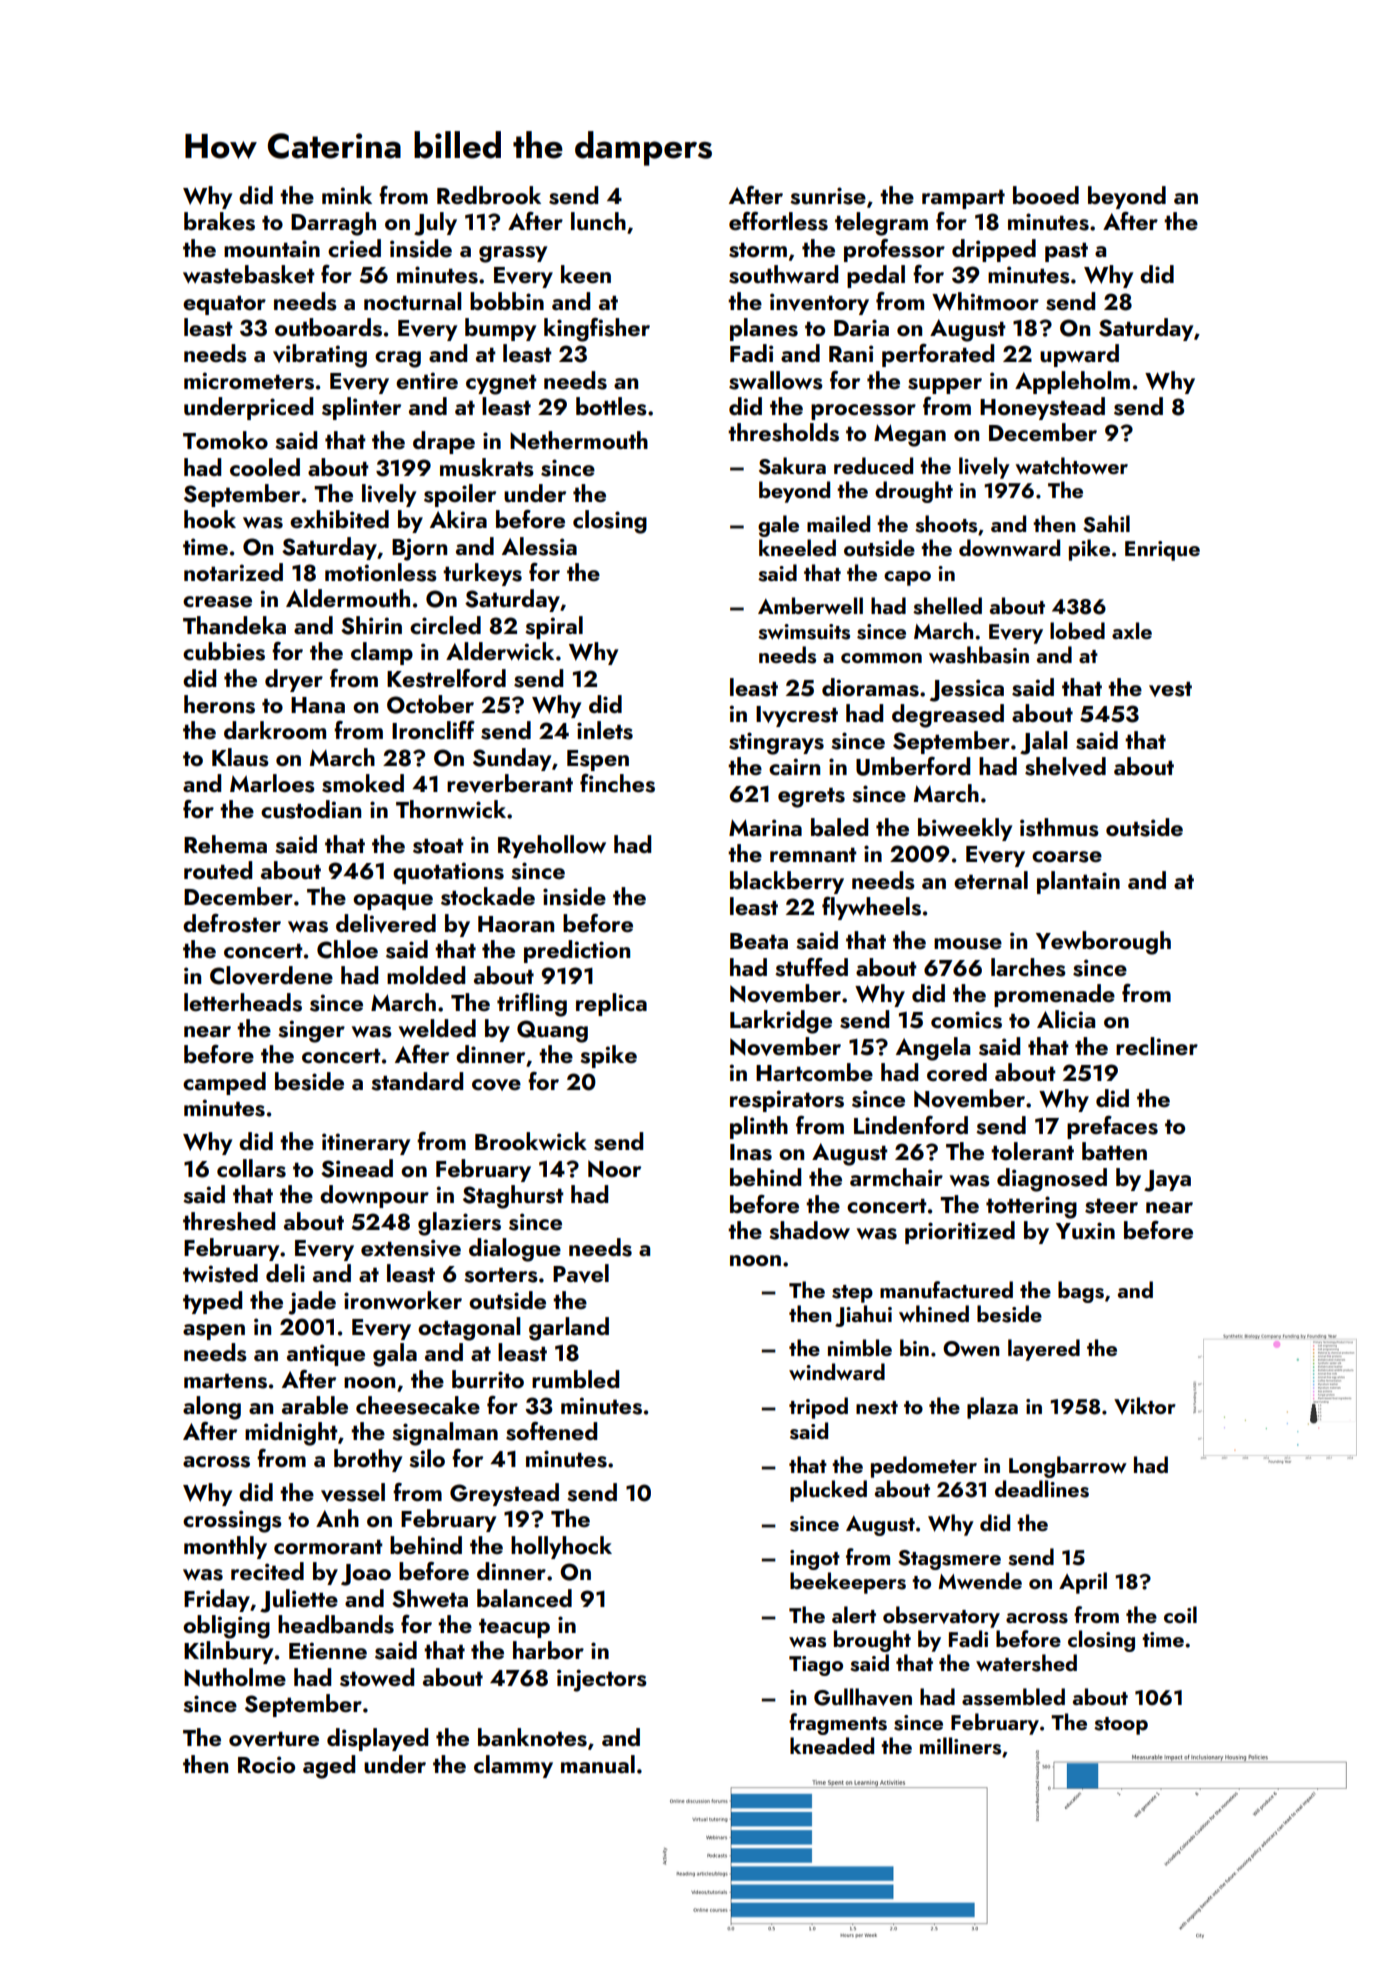 The image size is (1386, 1969). What do you see at coordinates (1145, 1406) in the screenshot?
I see `Viktor` at bounding box center [1145, 1406].
